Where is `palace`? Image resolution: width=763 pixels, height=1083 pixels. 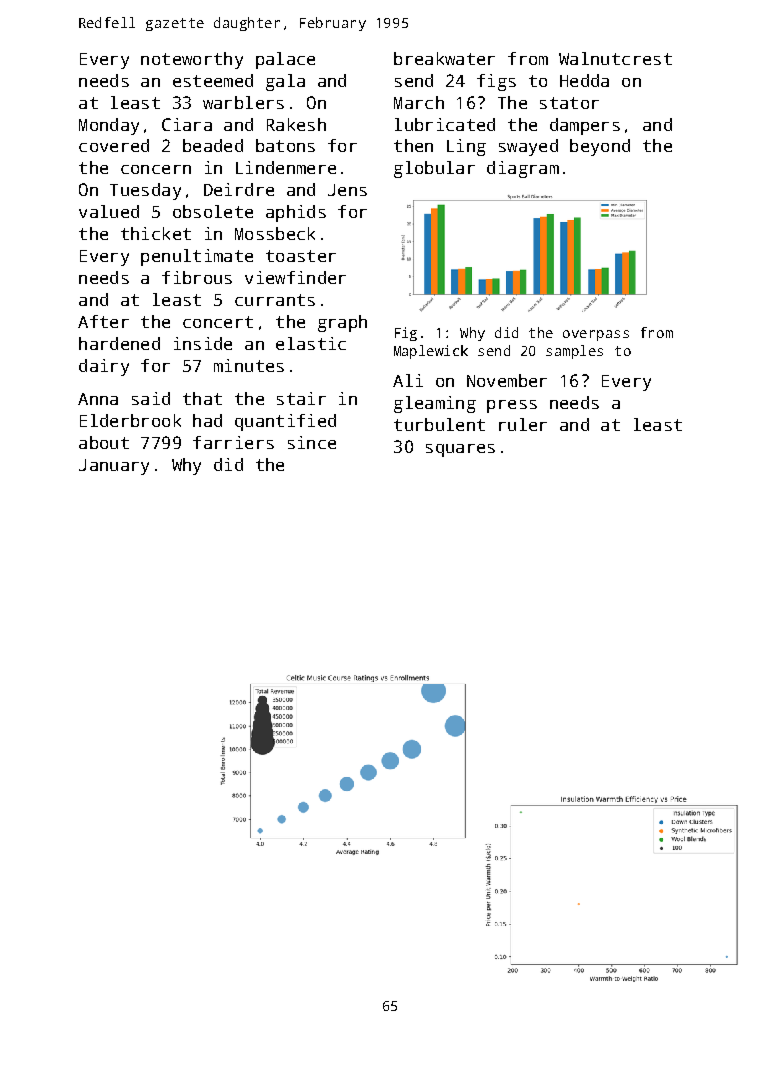 palace is located at coordinates (285, 60).
